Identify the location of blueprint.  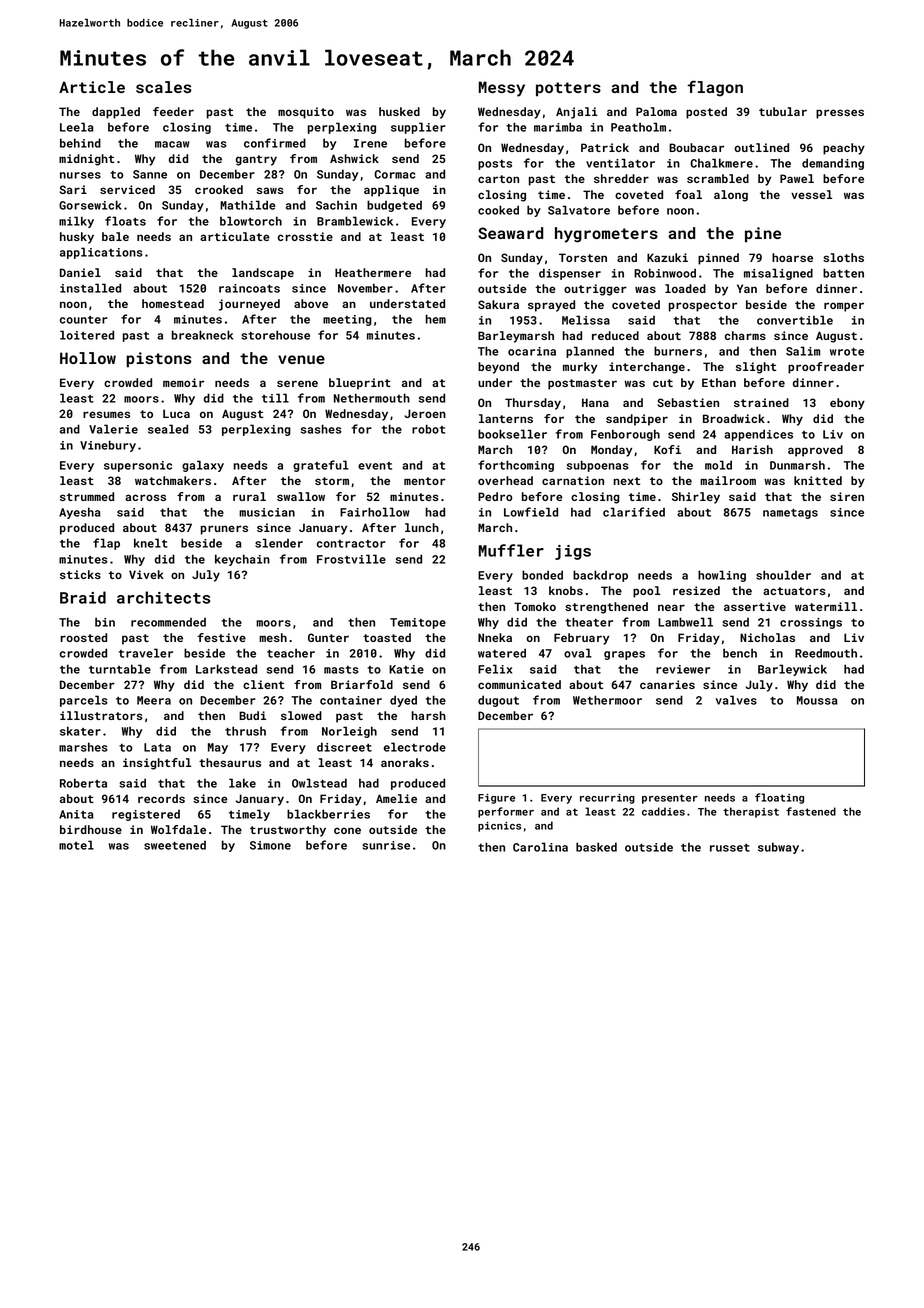
(360, 384).
